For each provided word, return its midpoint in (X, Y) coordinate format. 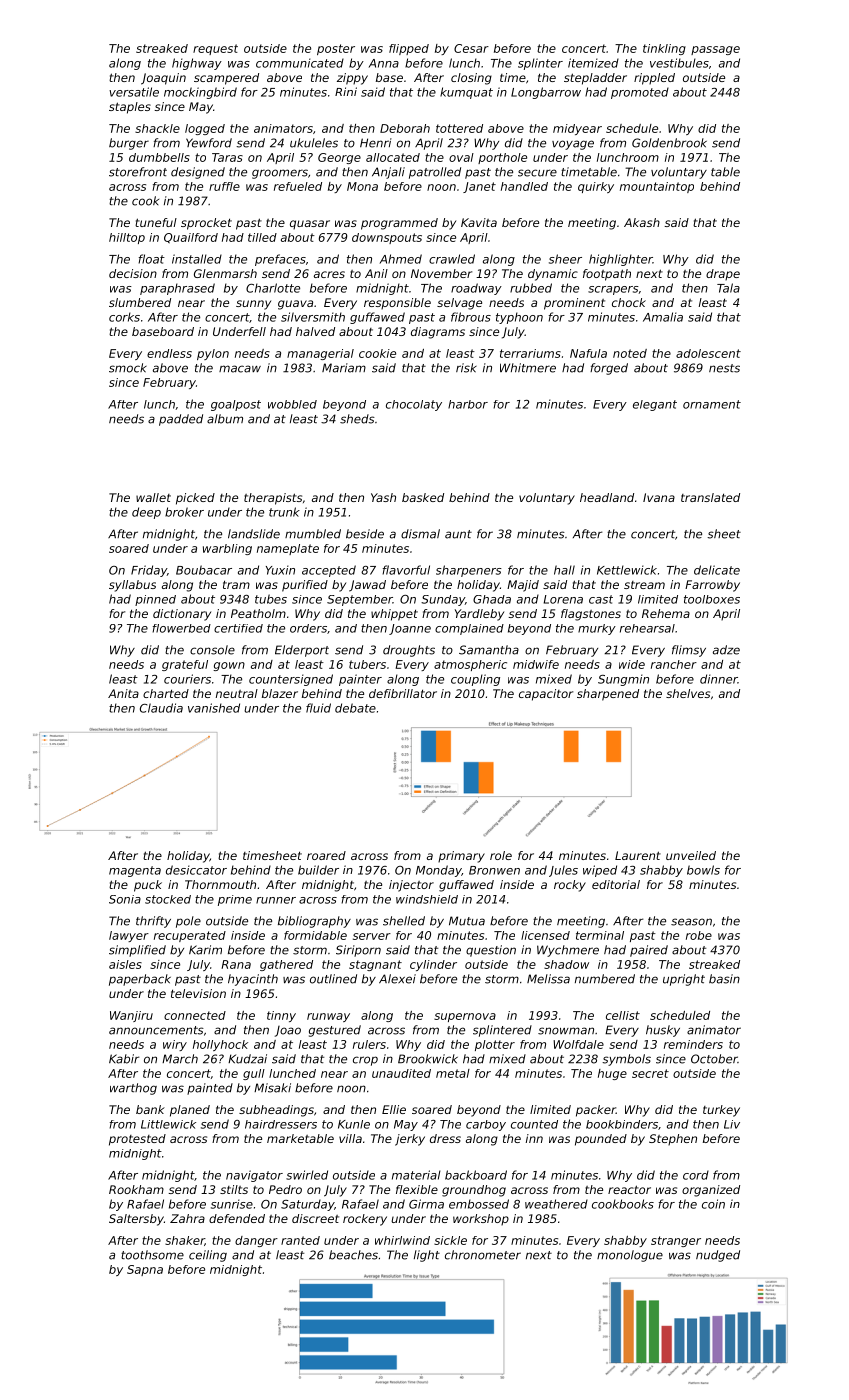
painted (210, 1089)
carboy (486, 1125)
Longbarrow (546, 93)
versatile (134, 92)
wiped (600, 871)
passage (715, 50)
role (501, 855)
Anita (123, 693)
